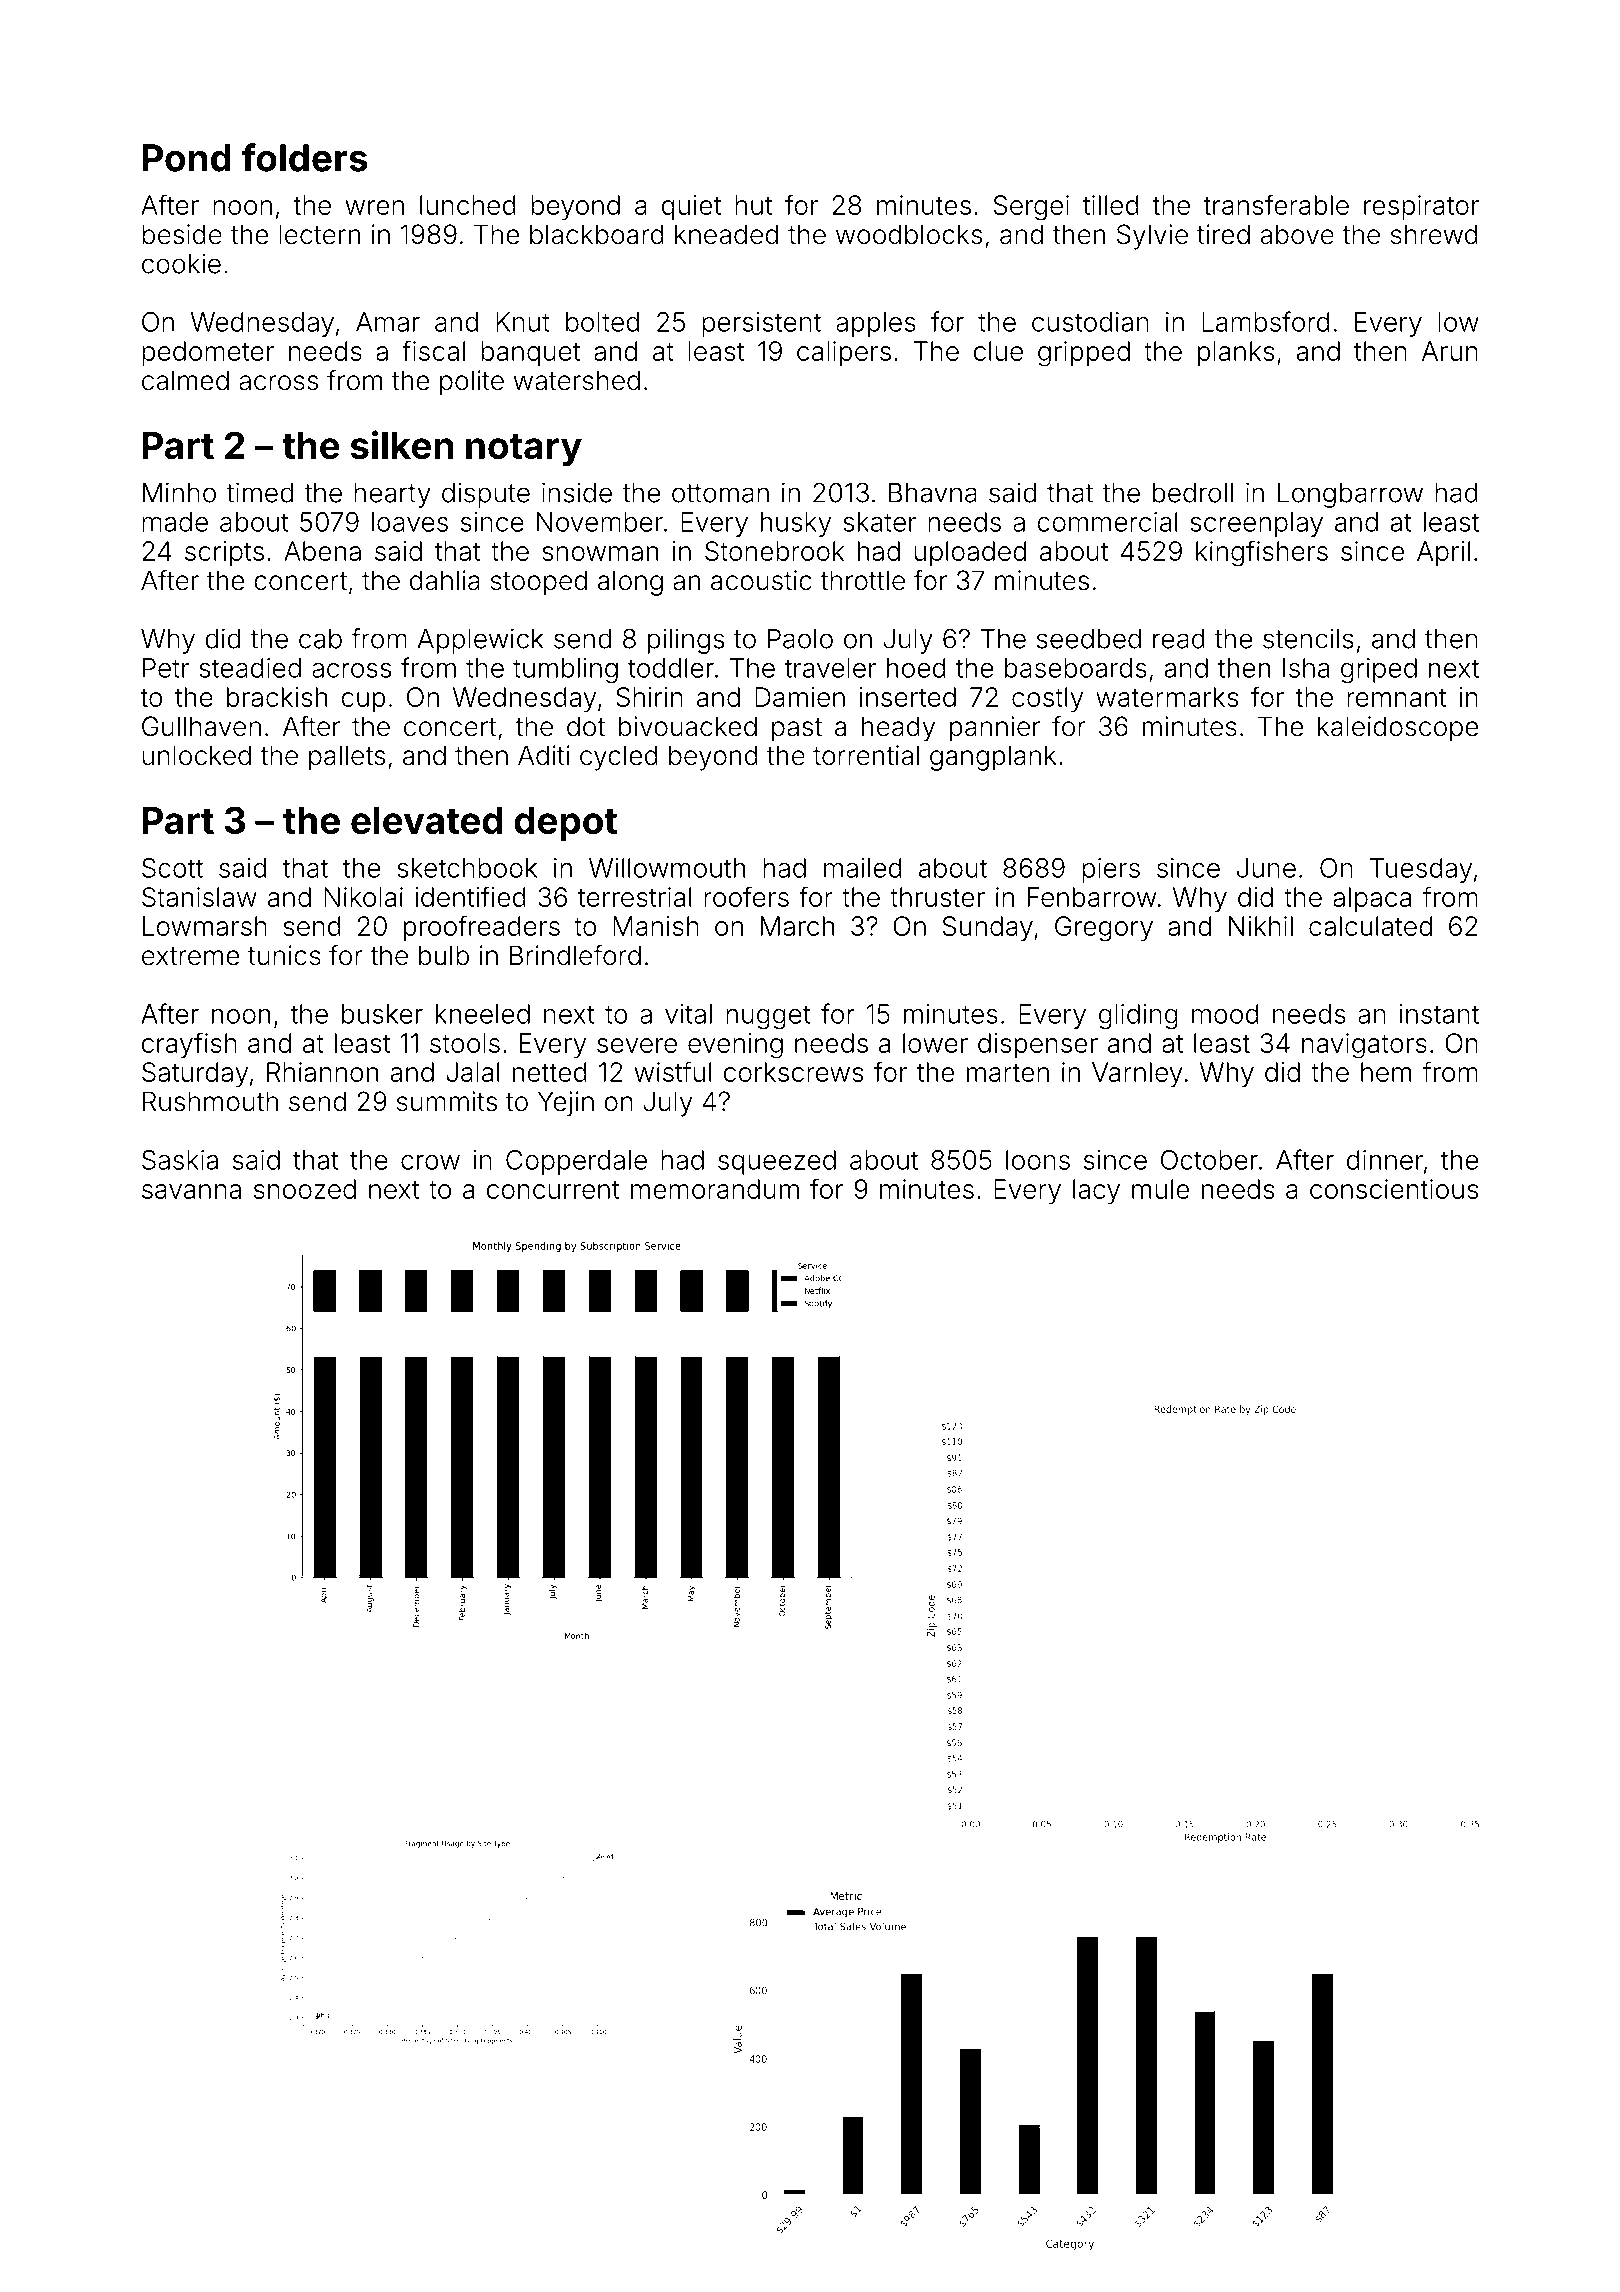  Describe the element at coordinates (430, 1162) in the screenshot. I see `crow` at that location.
